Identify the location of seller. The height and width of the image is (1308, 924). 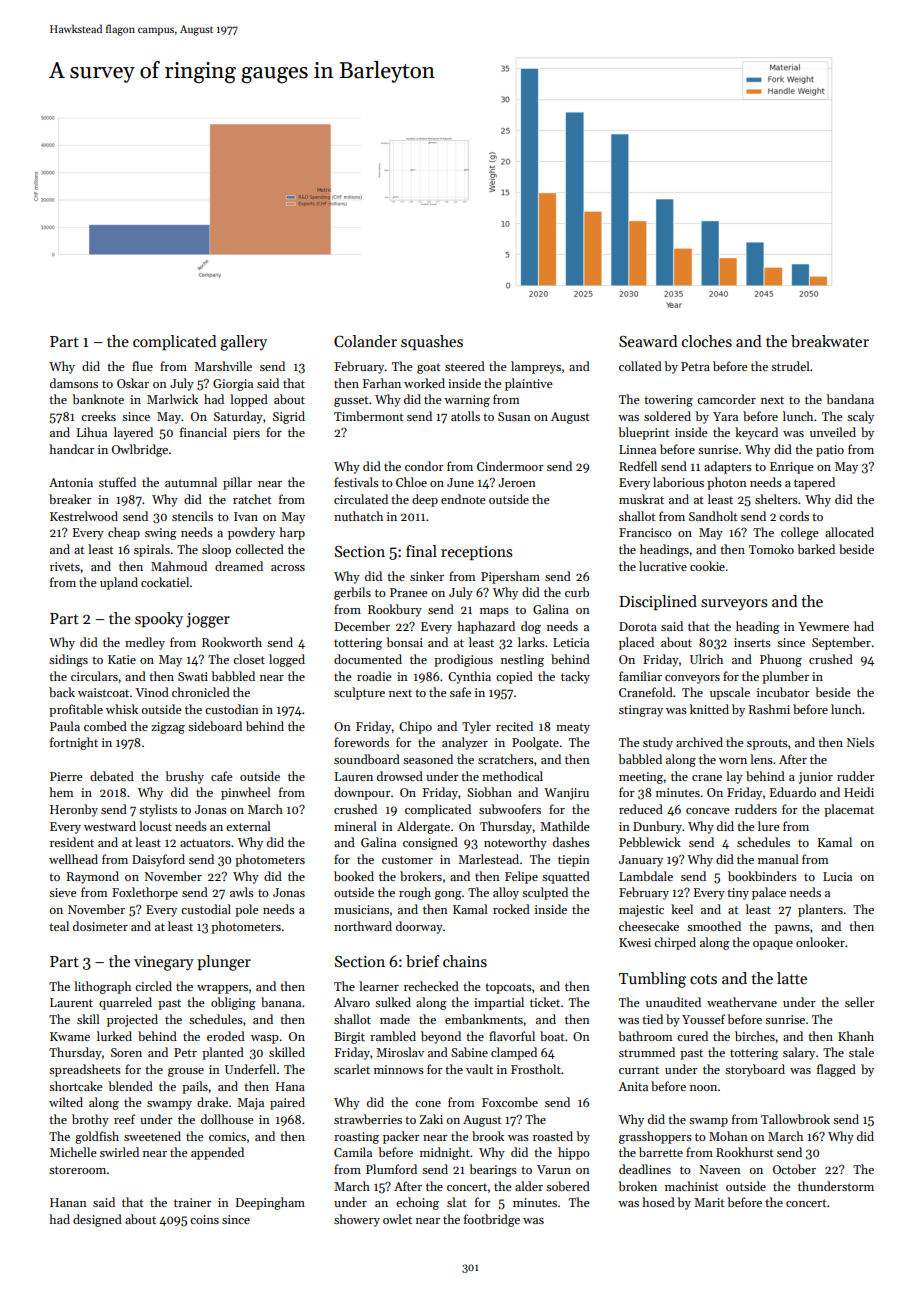
(860, 1002).
